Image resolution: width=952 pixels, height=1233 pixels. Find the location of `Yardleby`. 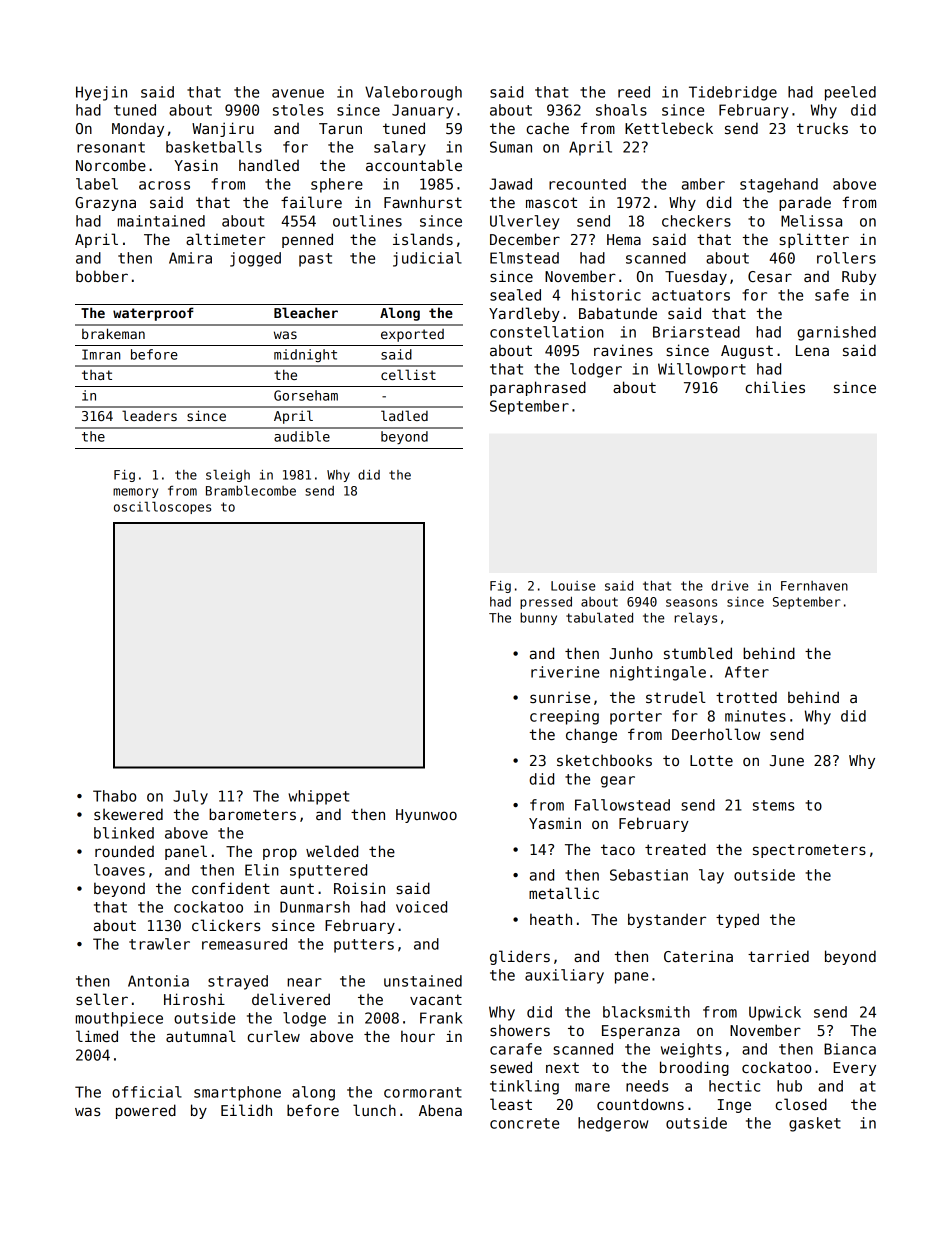

Yardleby is located at coordinates (524, 314).
